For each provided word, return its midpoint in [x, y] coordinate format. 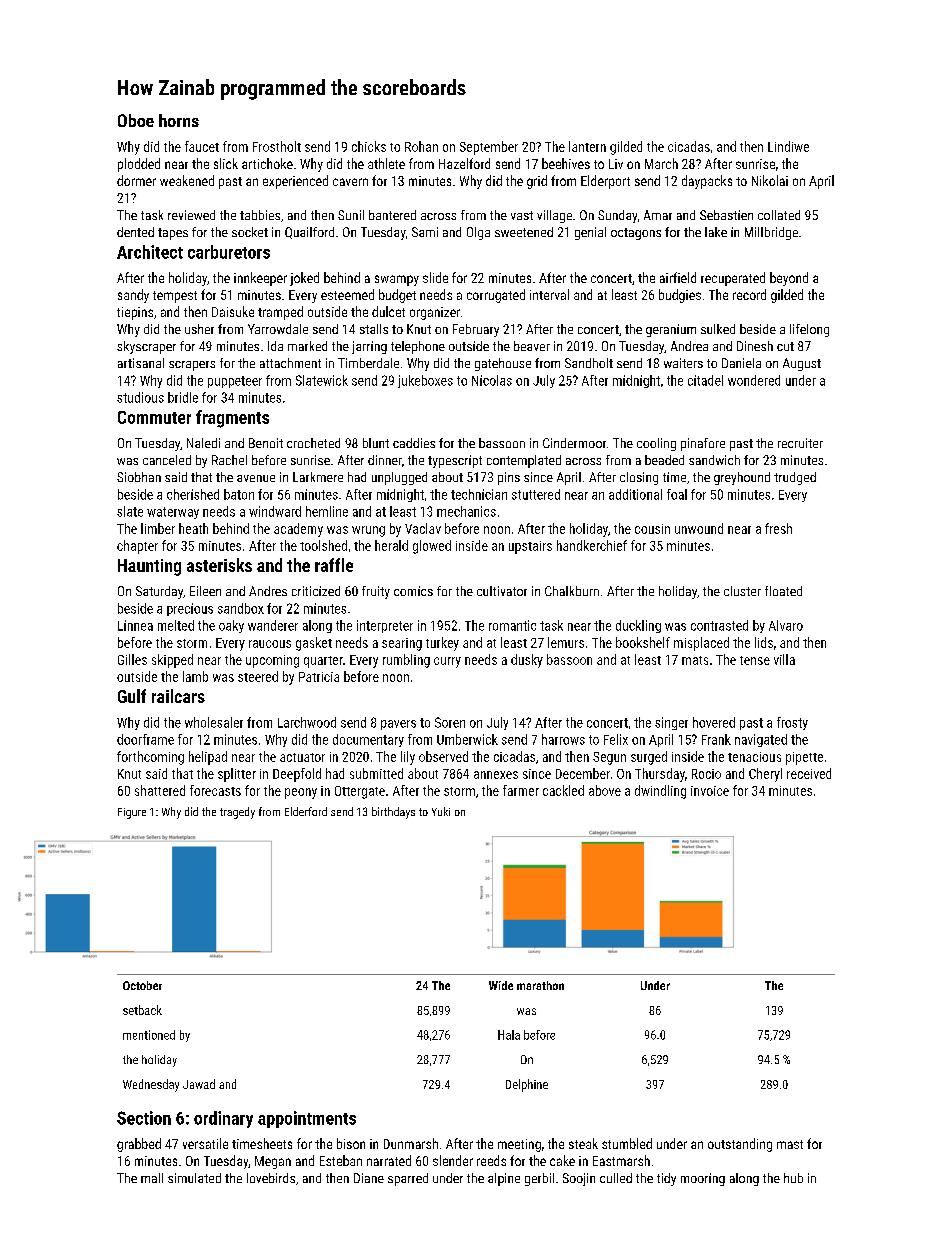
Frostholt [277, 146]
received [809, 773]
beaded [664, 460]
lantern [587, 146]
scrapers [192, 366]
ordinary [223, 1119]
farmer [521, 790]
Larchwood [307, 722]
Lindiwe [788, 146]
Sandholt [589, 363]
